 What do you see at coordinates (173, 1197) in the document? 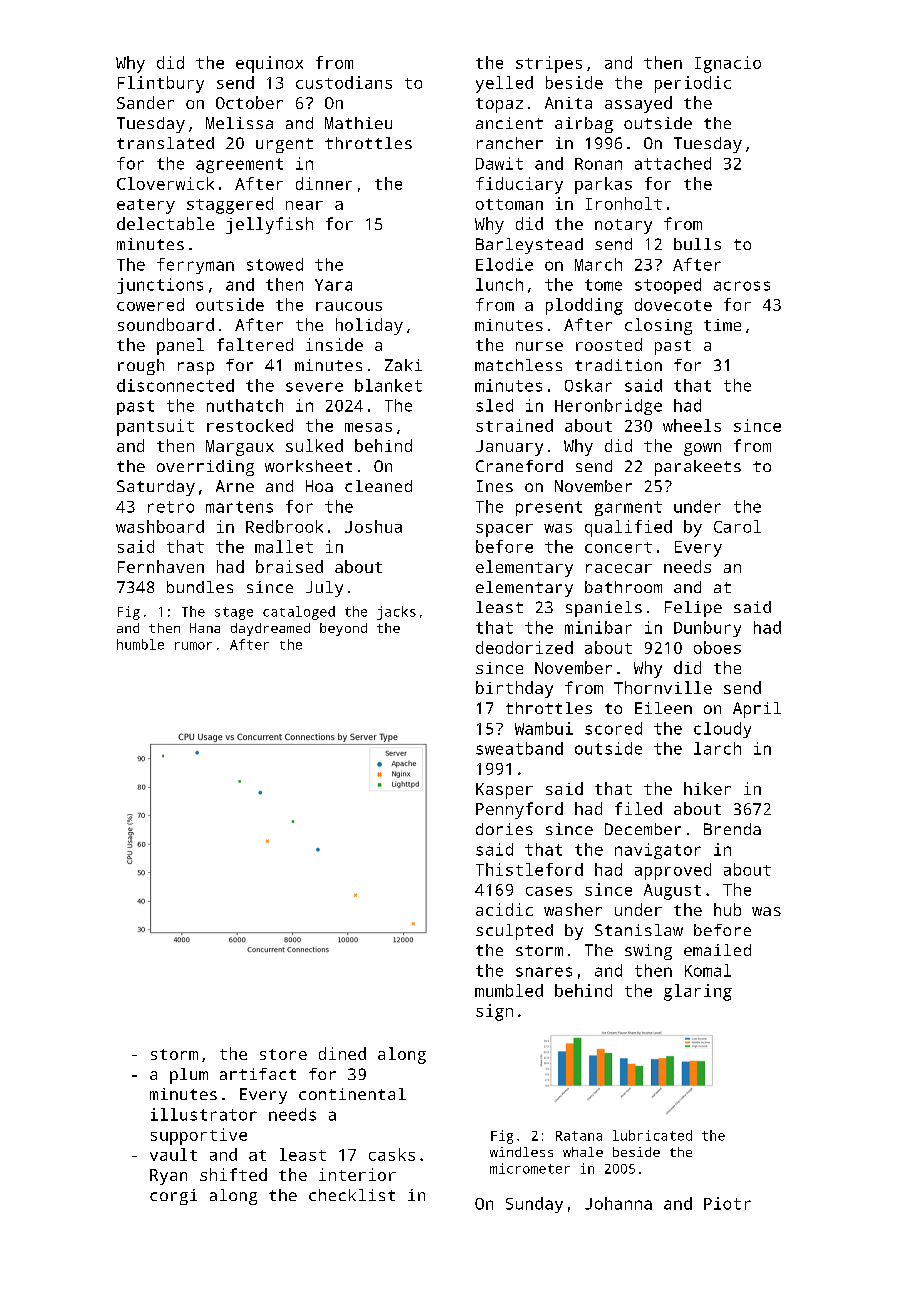
I see `corgi` at bounding box center [173, 1197].
